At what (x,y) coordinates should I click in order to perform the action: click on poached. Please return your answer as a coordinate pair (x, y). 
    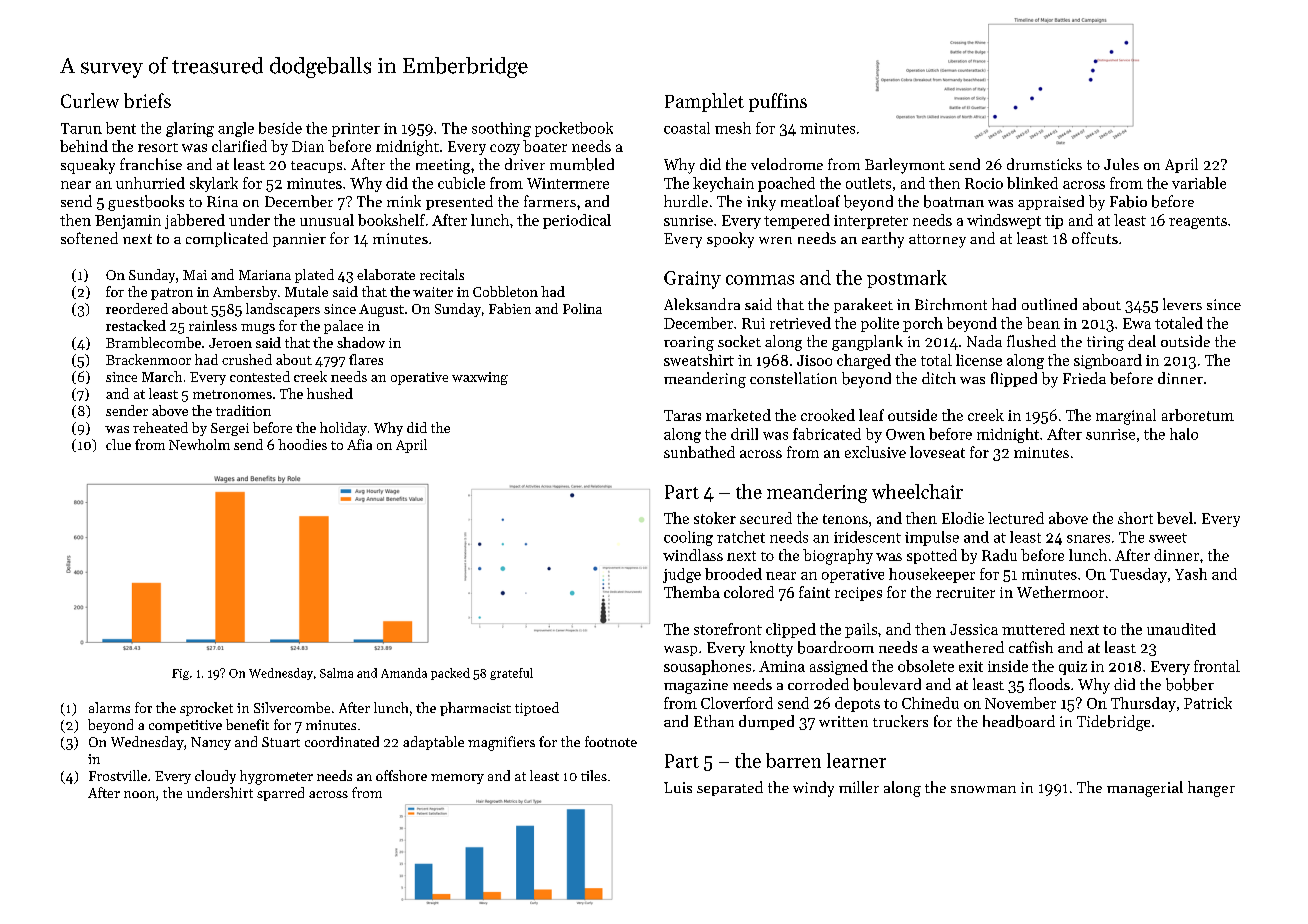
    Looking at the image, I should click on (786, 184).
